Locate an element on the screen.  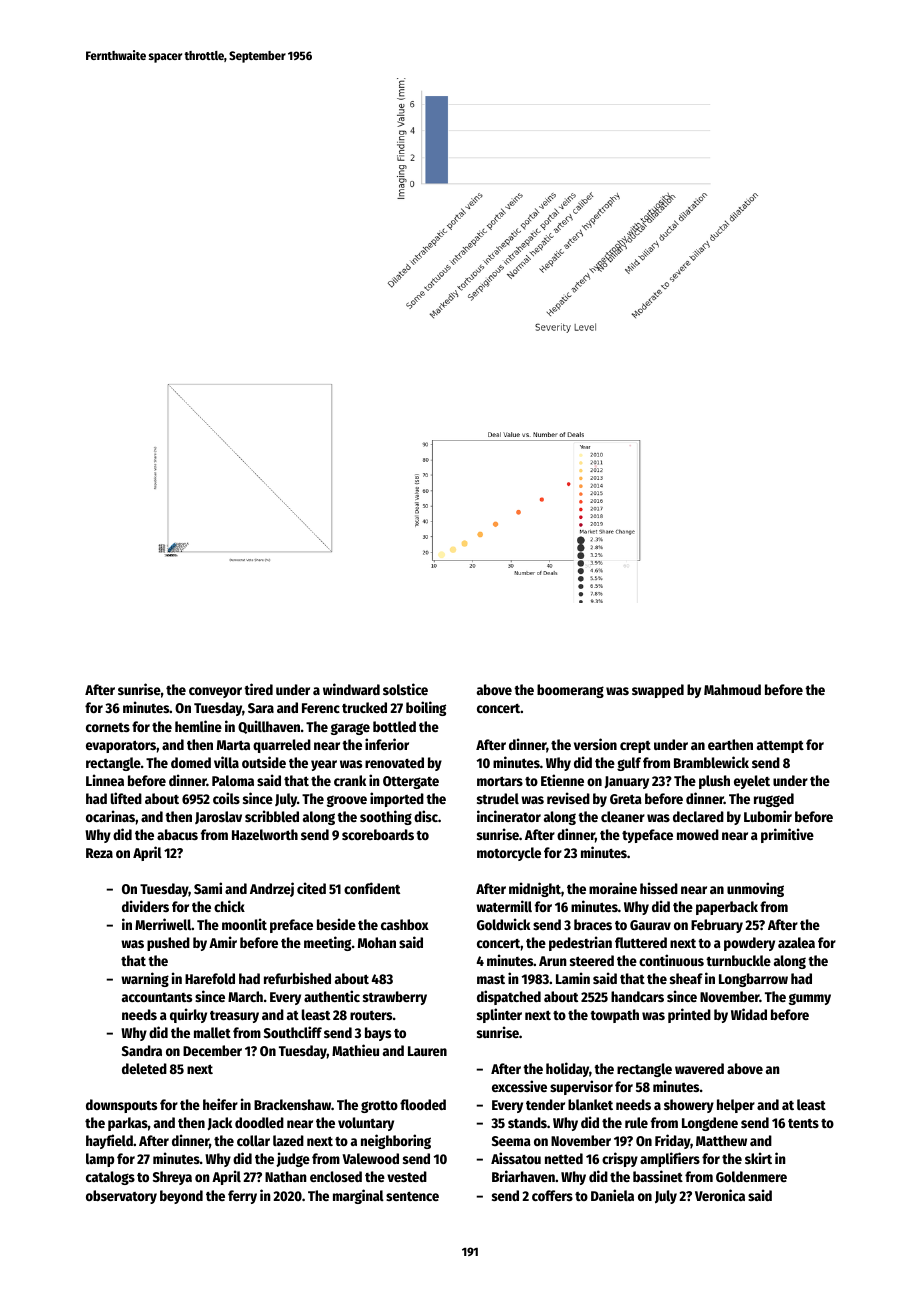
ferry is located at coordinates (242, 1197).
